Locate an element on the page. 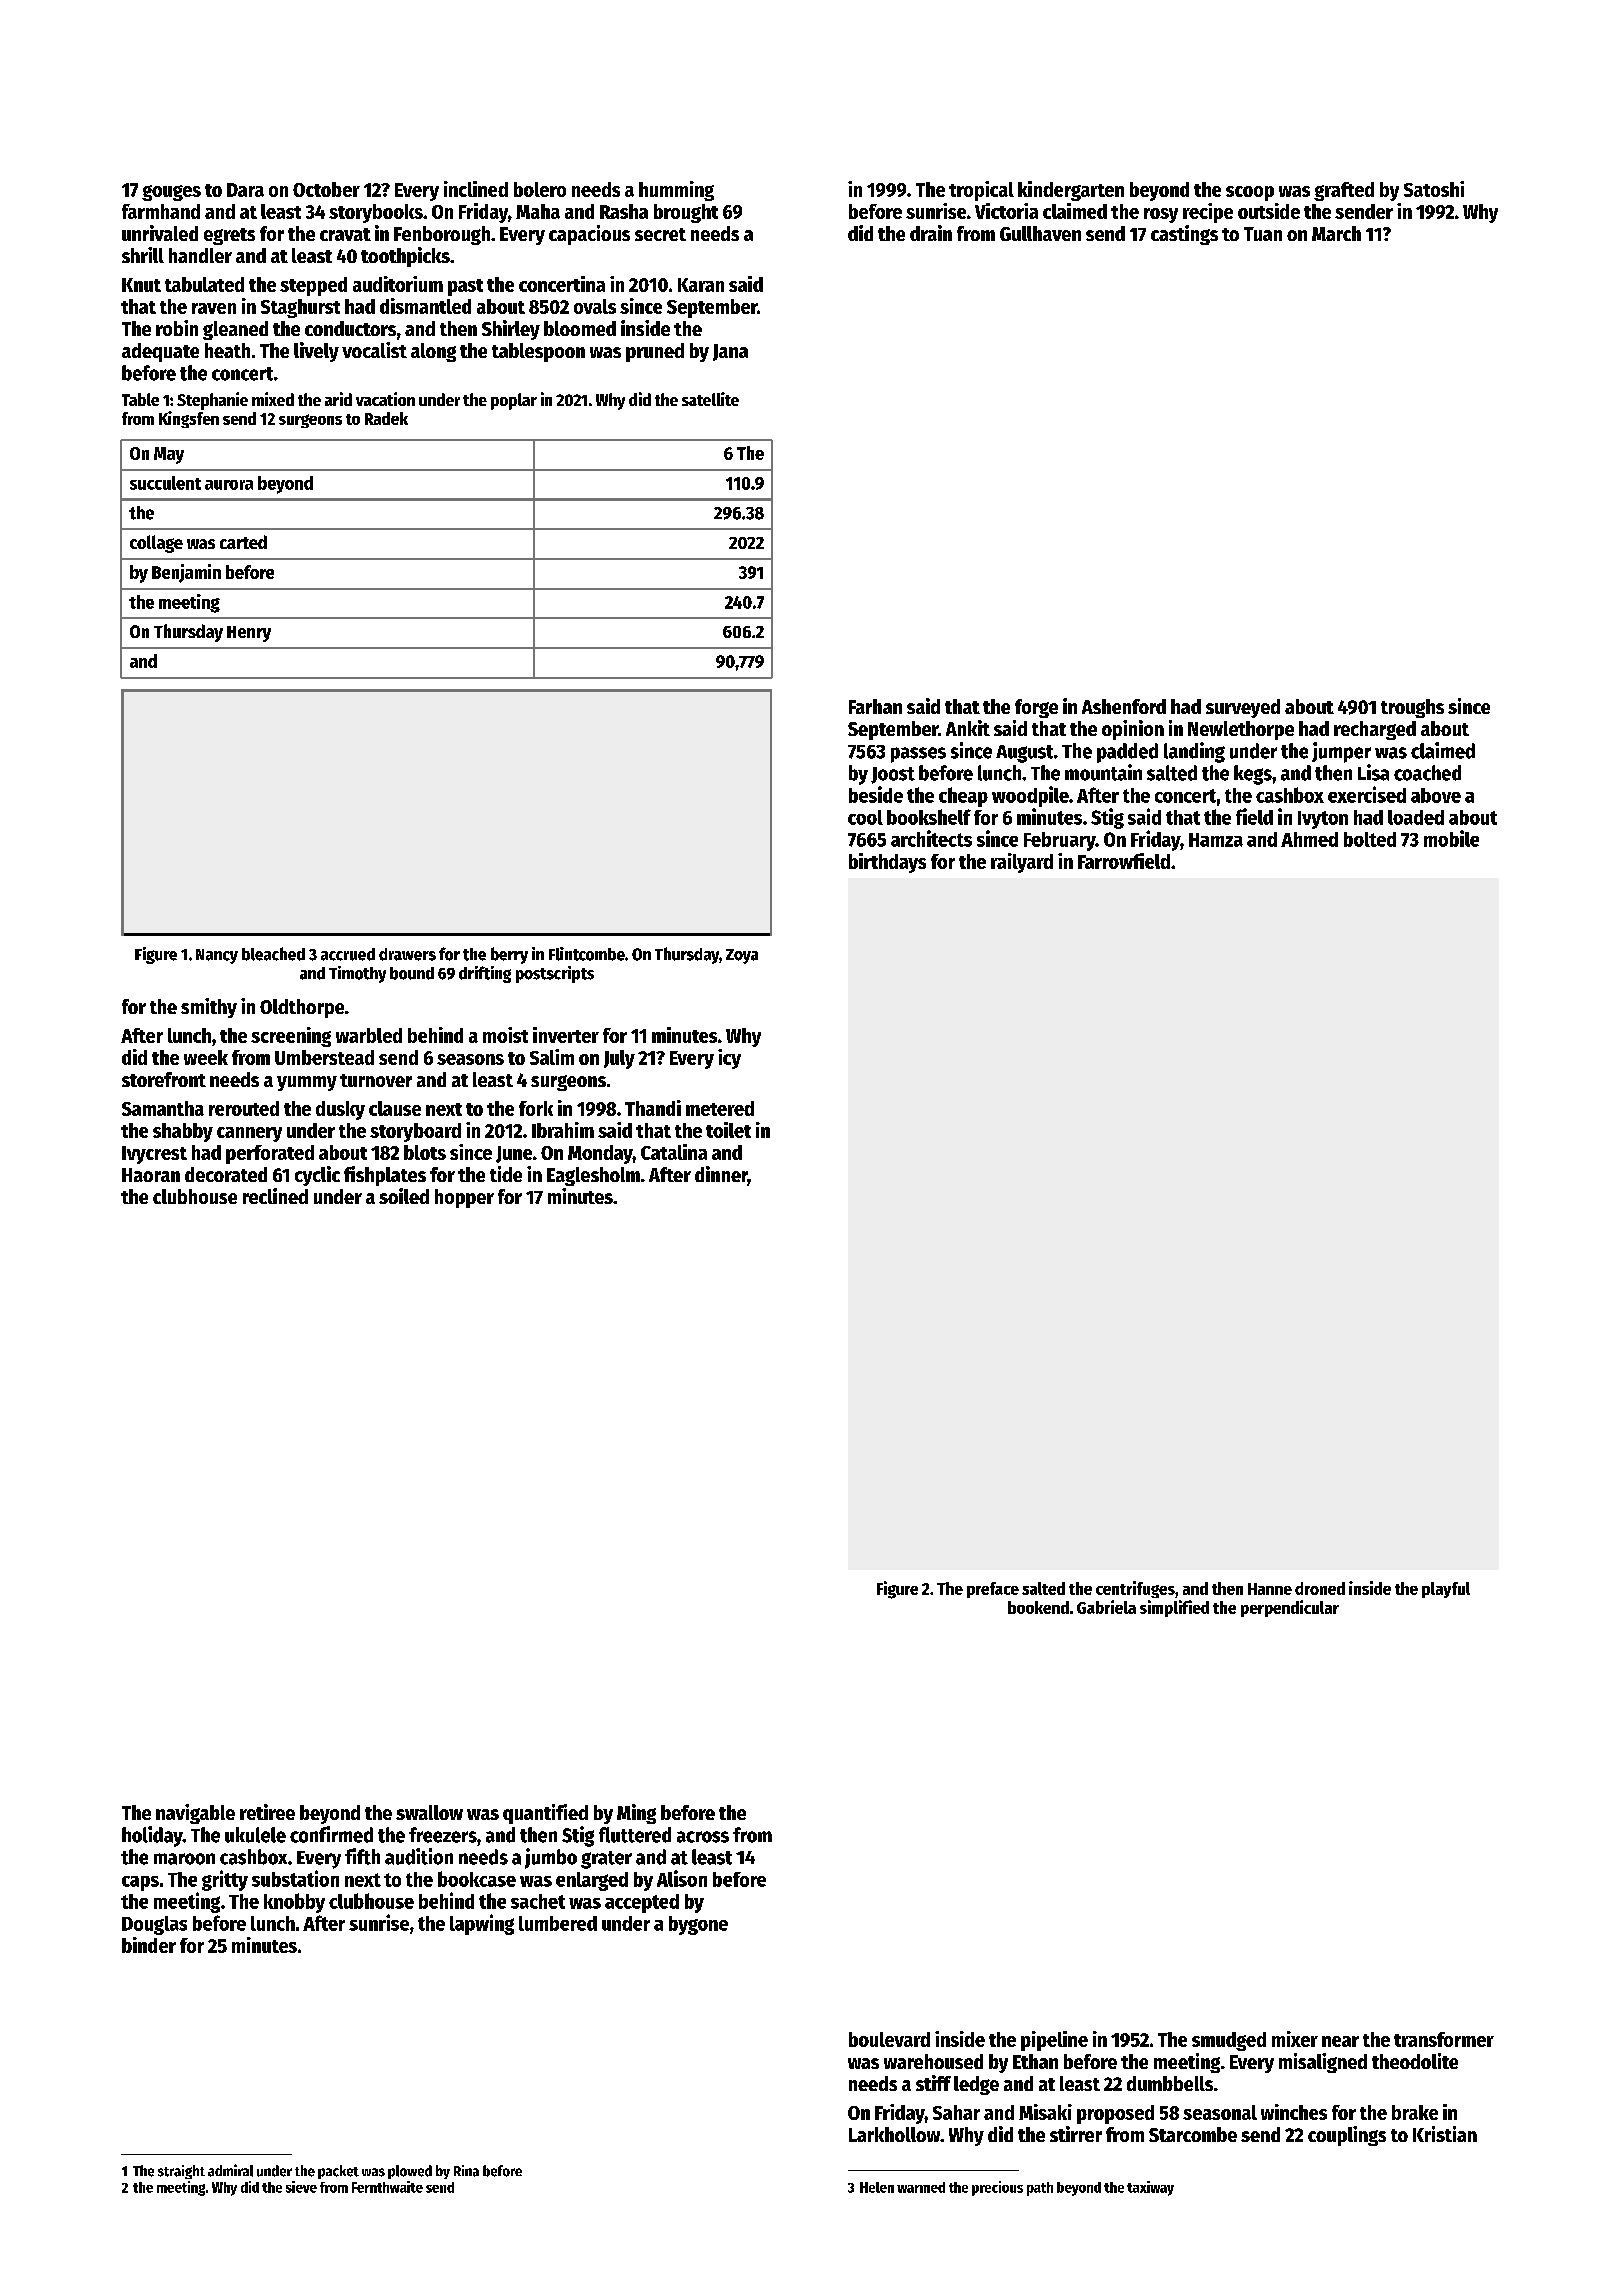  pipeline is located at coordinates (1054, 2041).
